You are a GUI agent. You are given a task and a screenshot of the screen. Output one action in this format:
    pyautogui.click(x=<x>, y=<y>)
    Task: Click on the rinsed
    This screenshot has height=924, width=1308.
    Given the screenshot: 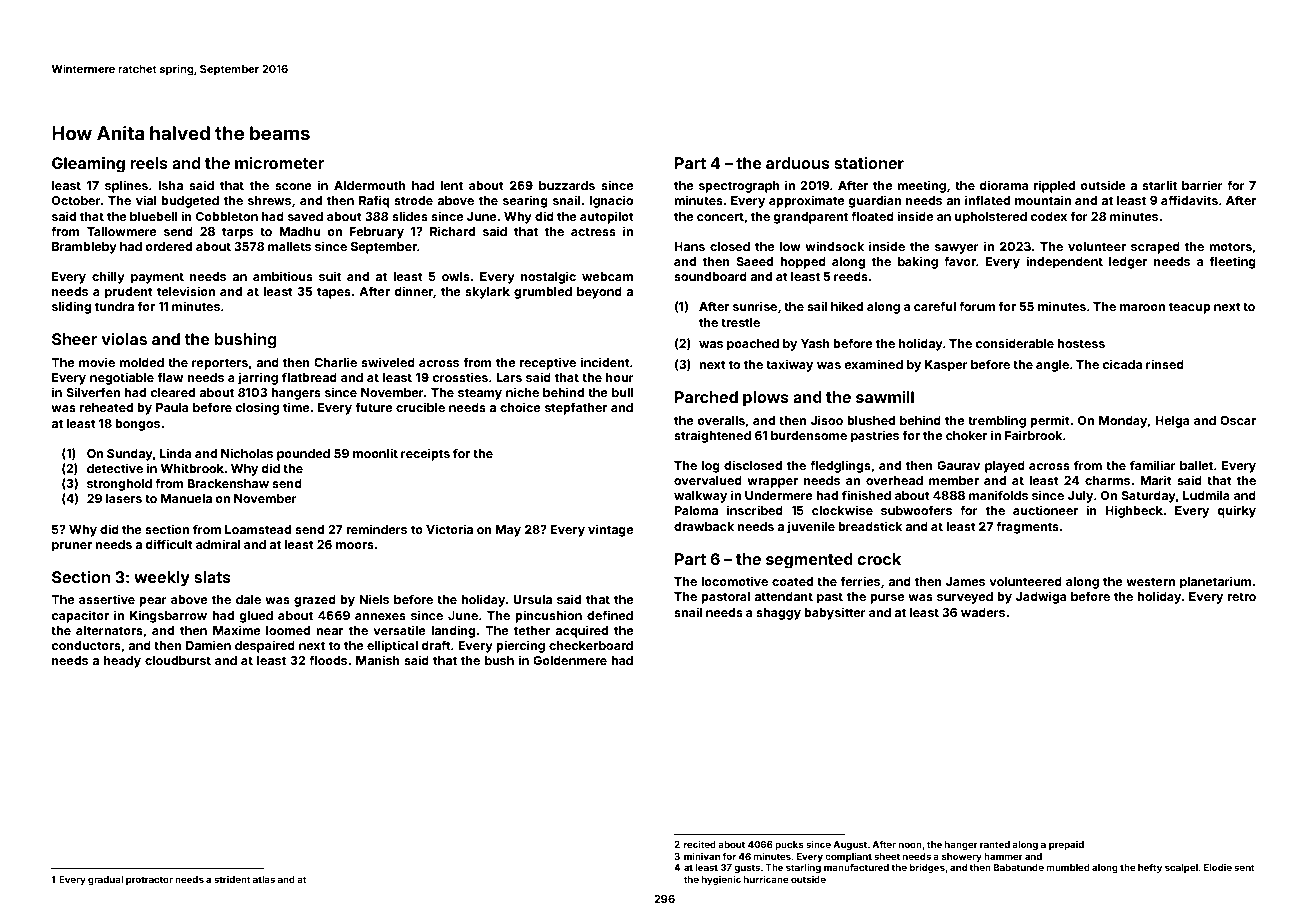 What is the action you would take?
    pyautogui.click(x=1165, y=364)
